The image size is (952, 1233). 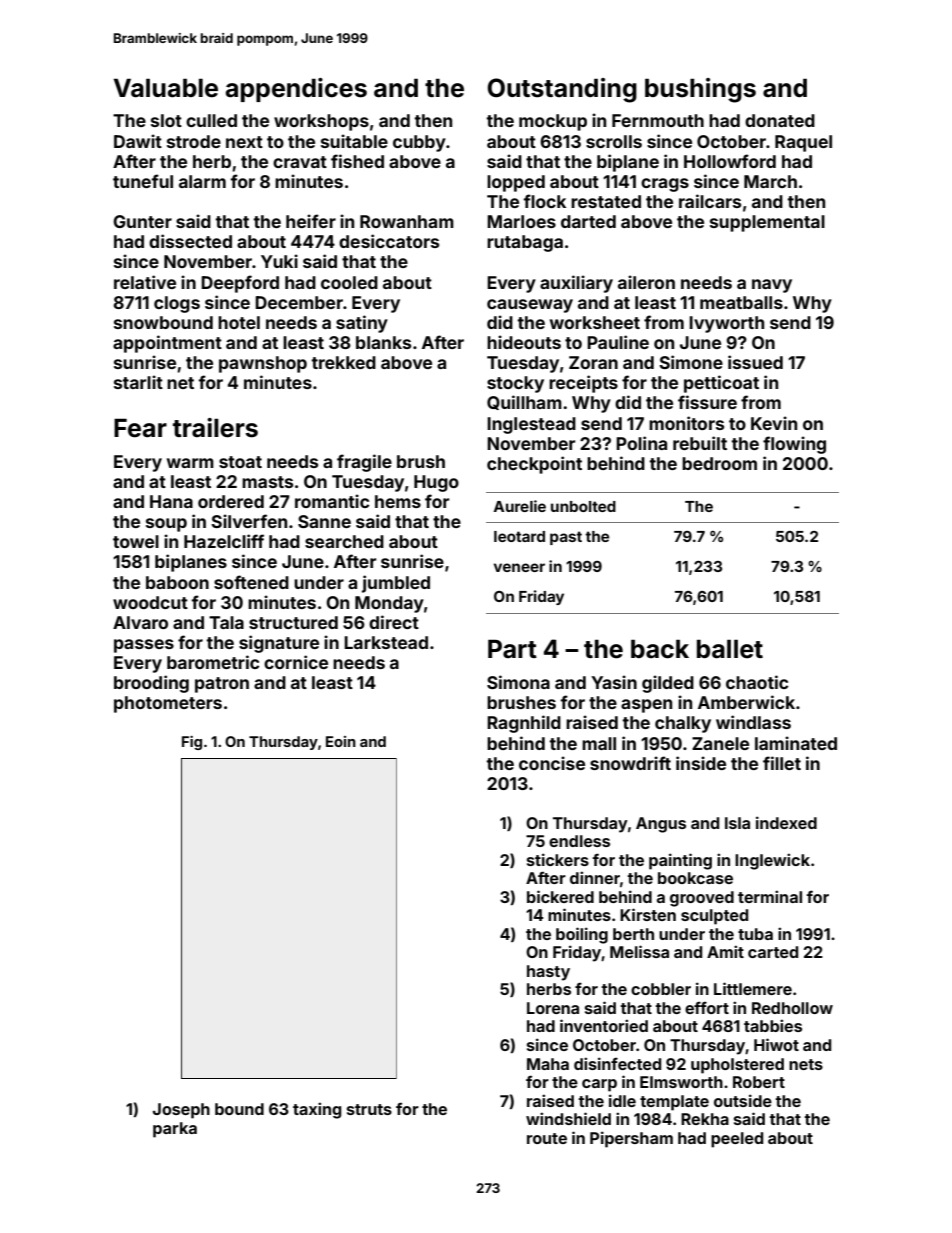 I want to click on laminated, so click(x=796, y=743).
